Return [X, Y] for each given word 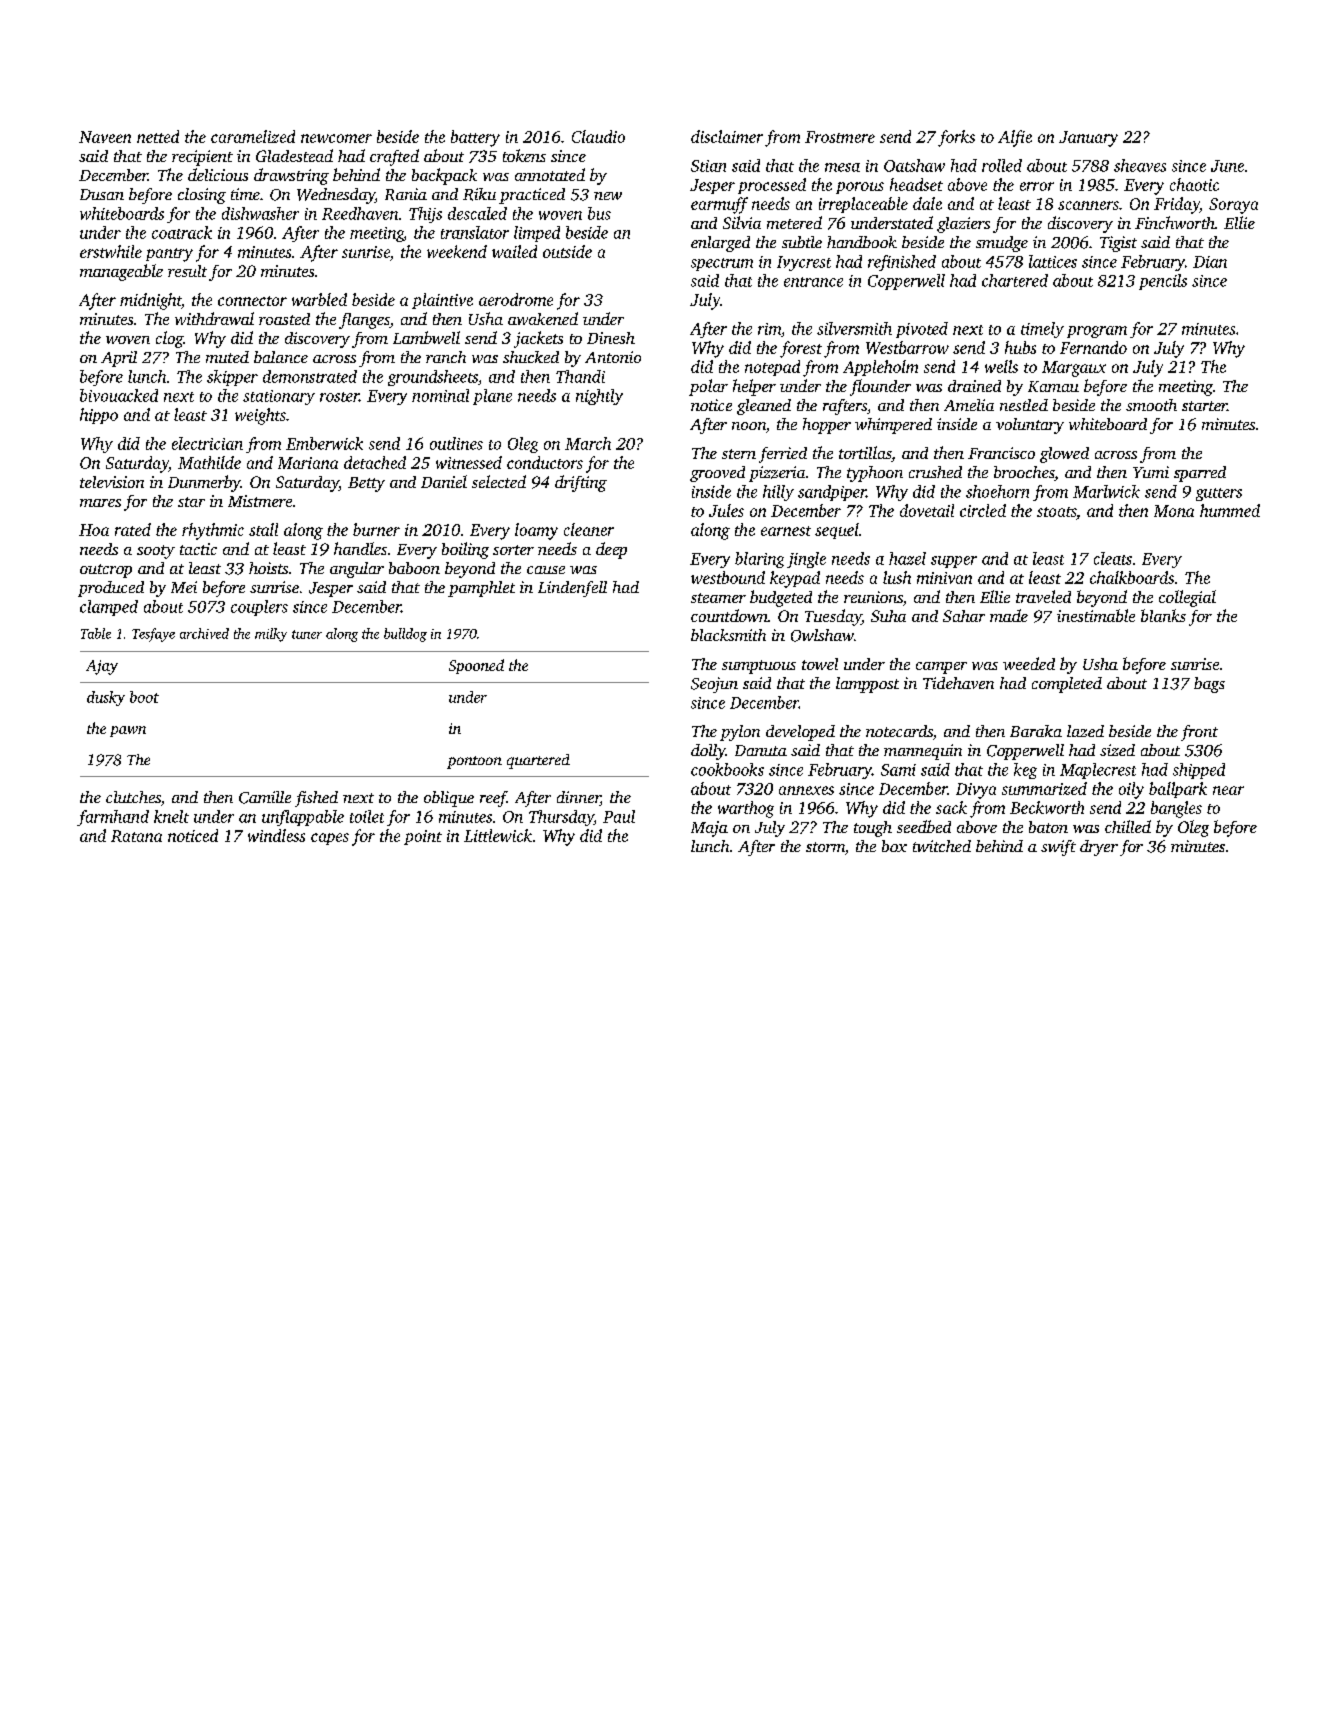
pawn [128, 731]
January [1088, 139]
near [1228, 790]
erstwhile [111, 251]
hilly [778, 493]
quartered [538, 761]
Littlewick [498, 835]
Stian [708, 166]
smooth [1151, 405]
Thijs [425, 215]
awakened [543, 318]
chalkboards [1132, 577]
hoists [268, 568]
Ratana [136, 836]
